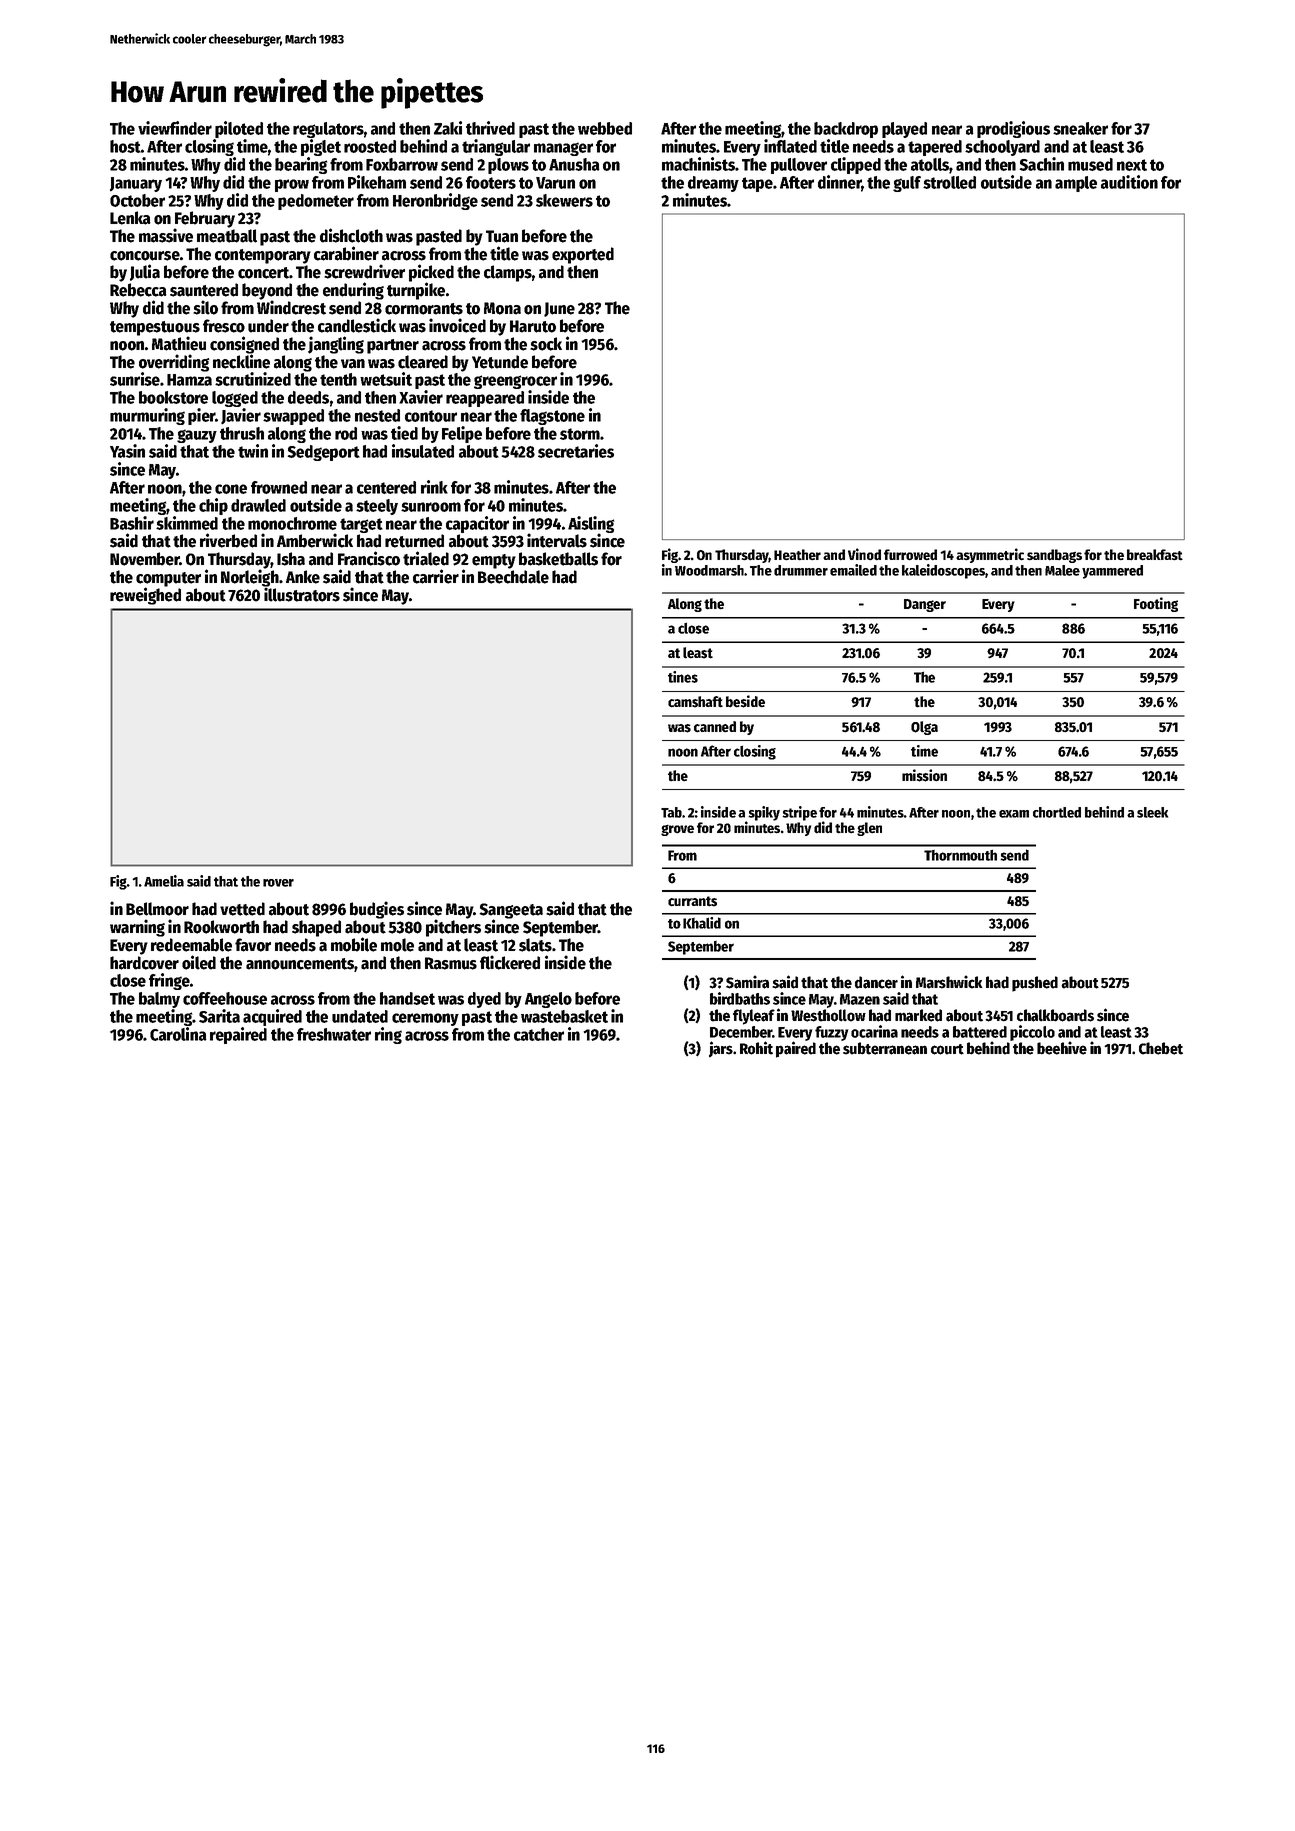 The height and width of the image is (1831, 1295). Describe the element at coordinates (1013, 129) in the image. I see `prodigious` at that location.
